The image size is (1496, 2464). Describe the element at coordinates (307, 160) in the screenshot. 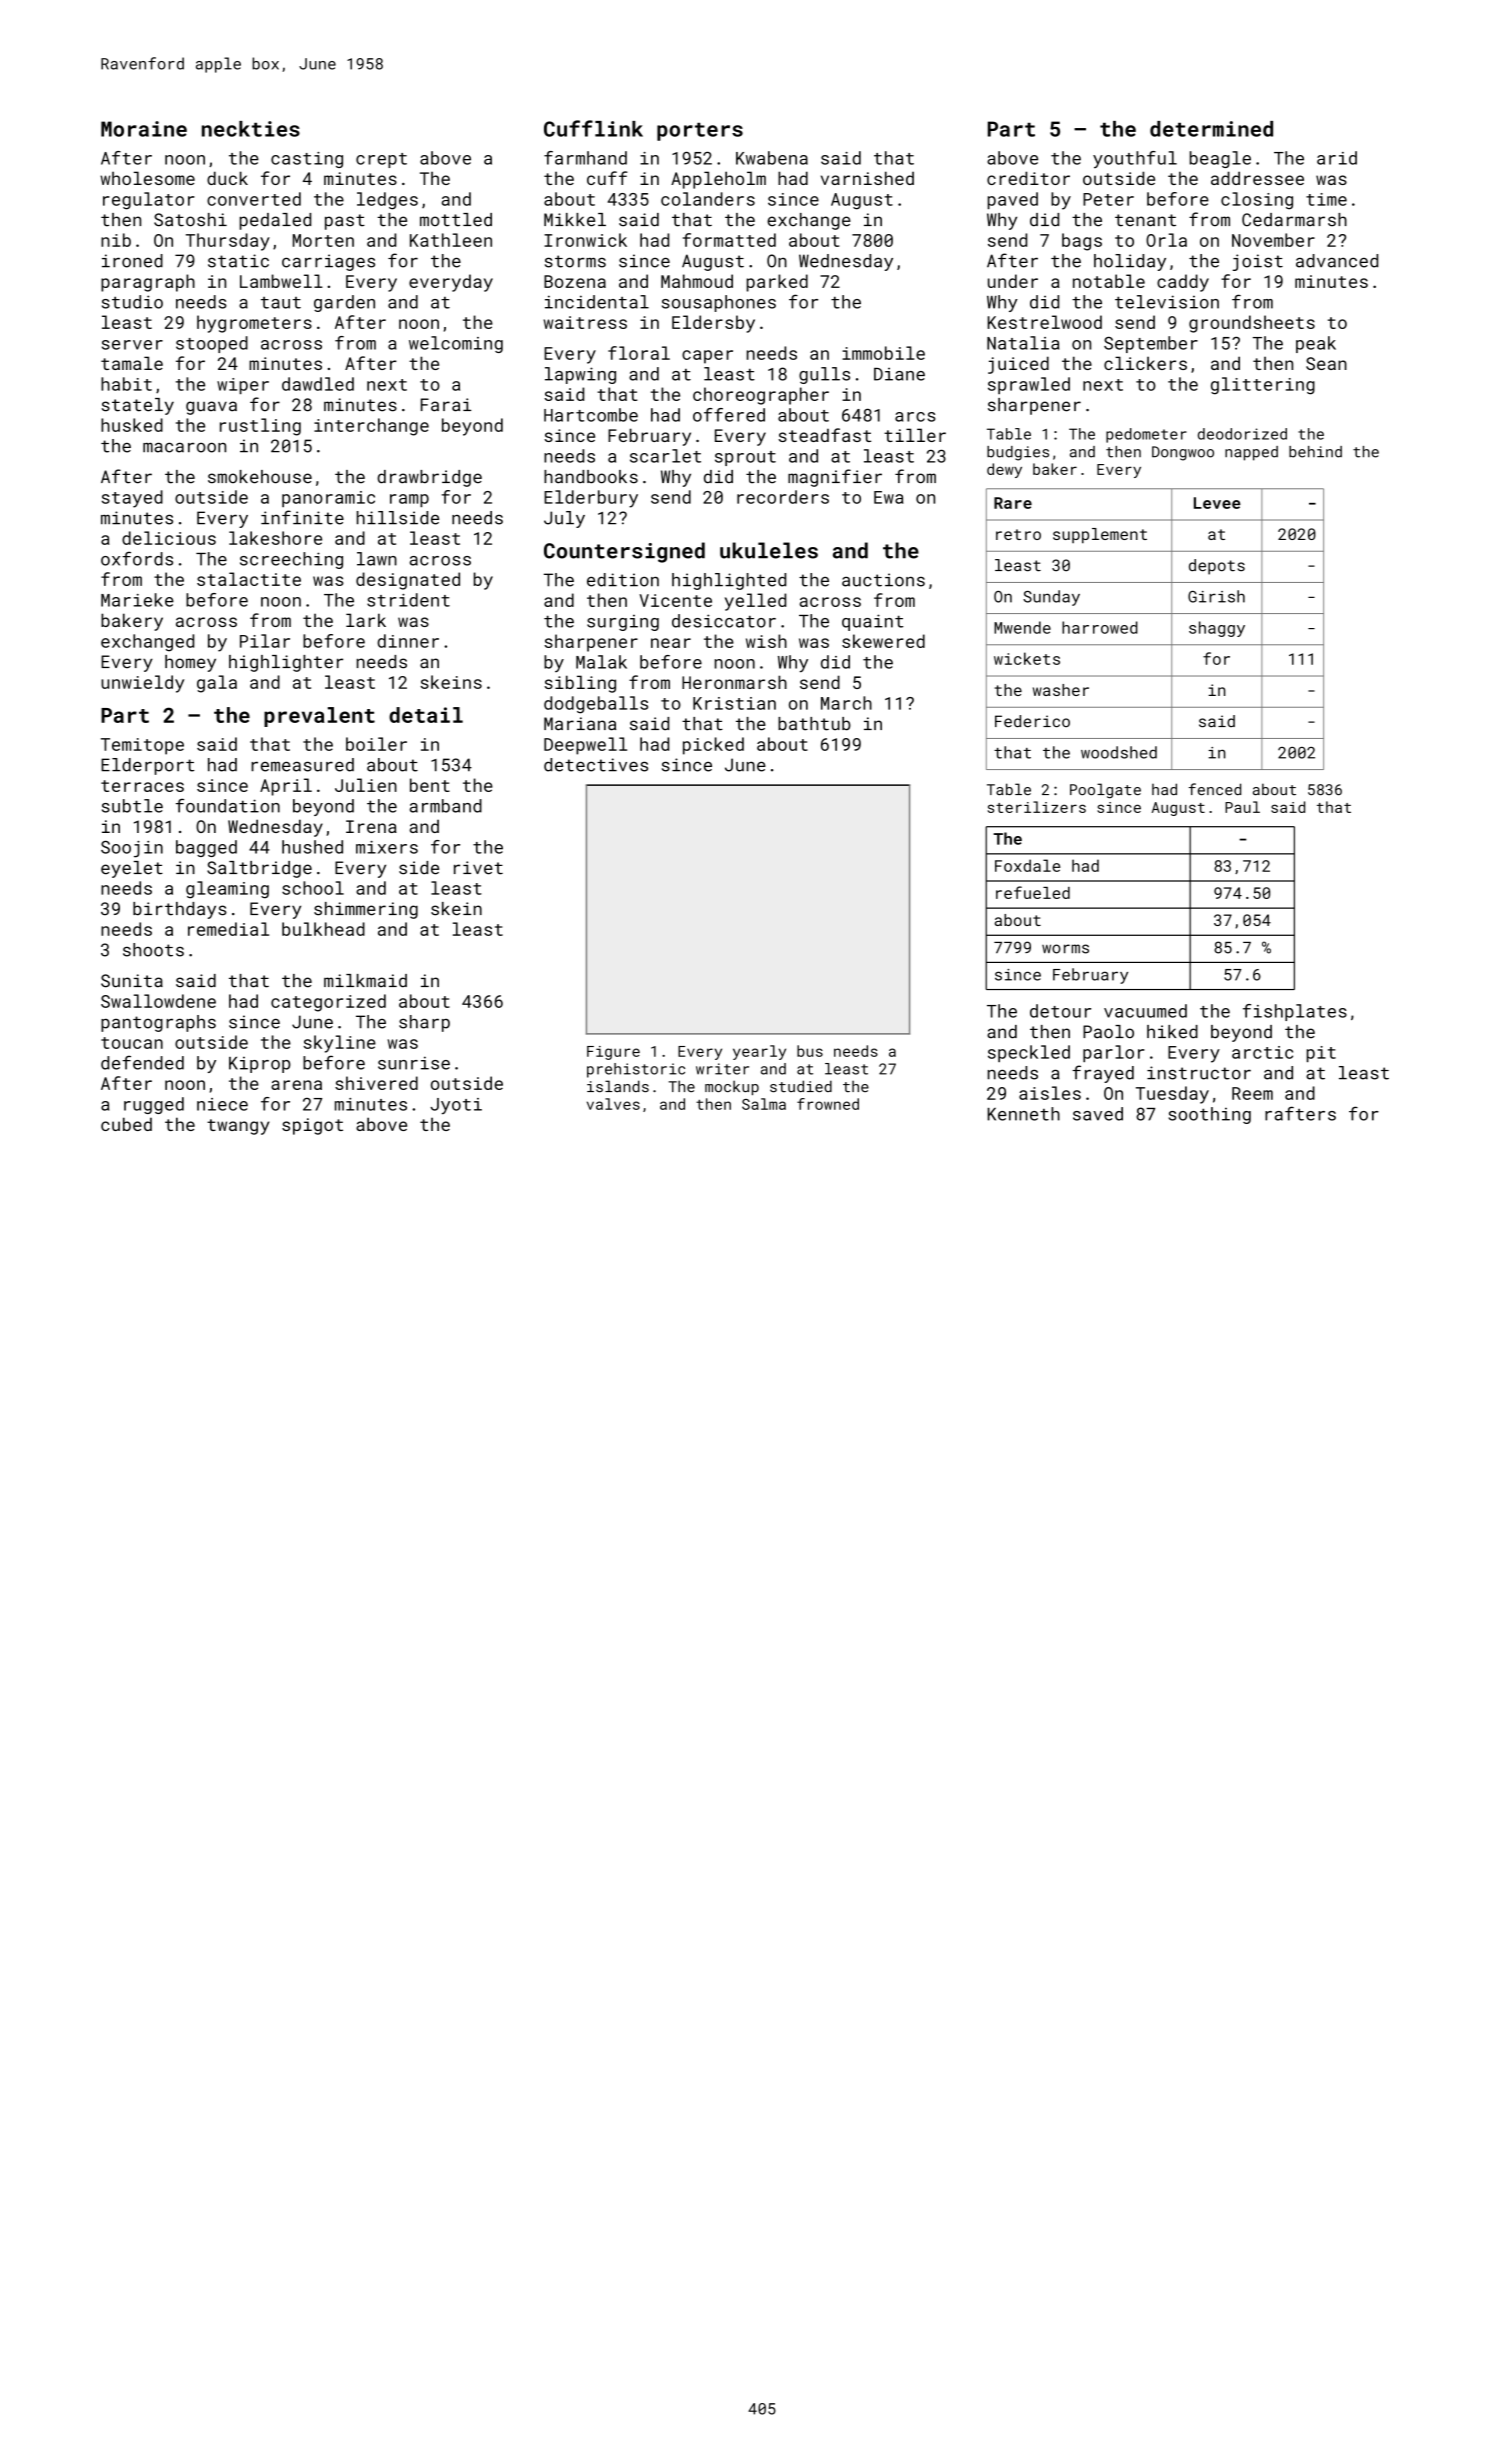

I see `casting` at that location.
